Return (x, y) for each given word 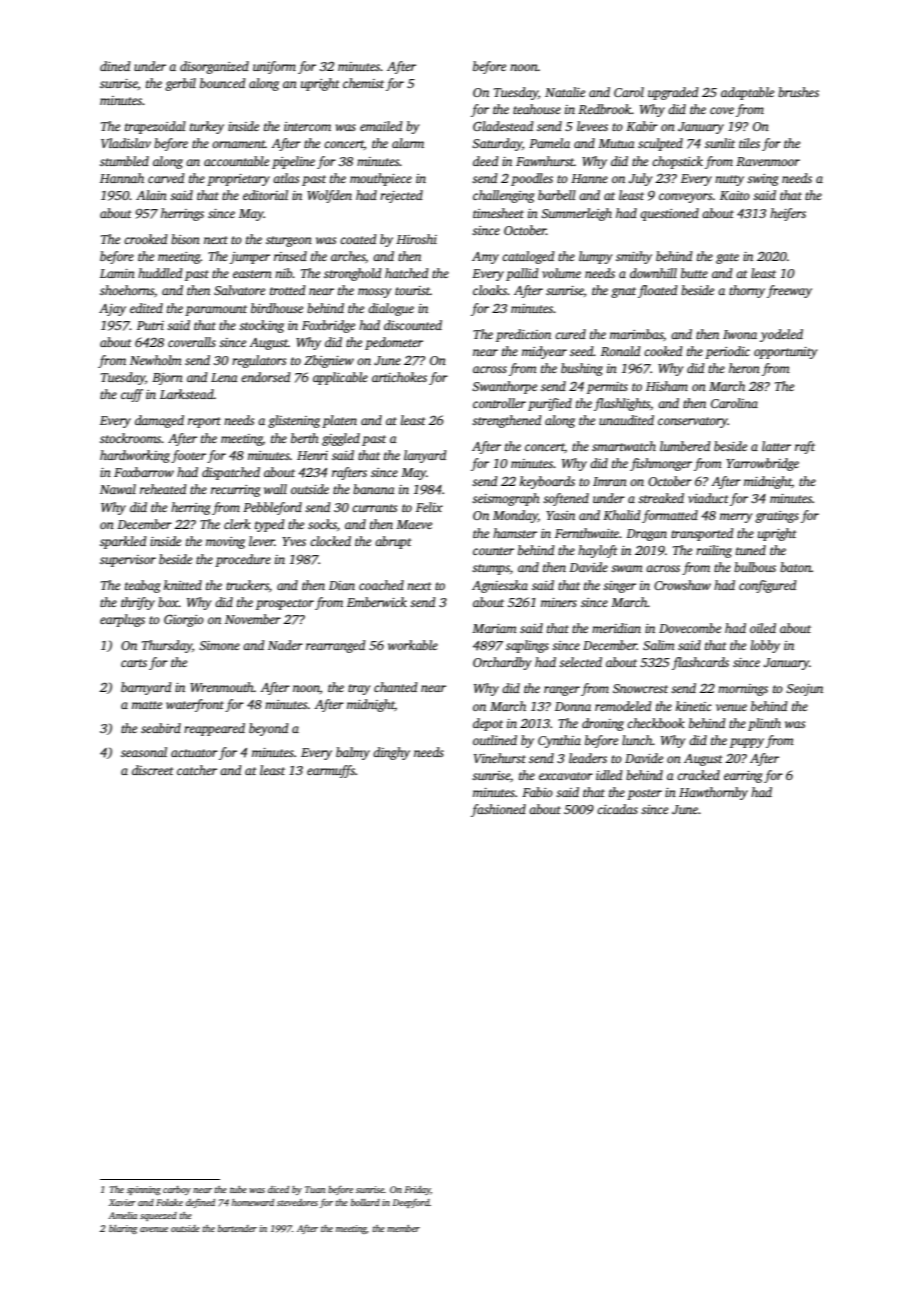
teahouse (537, 109)
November (253, 619)
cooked (663, 351)
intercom (307, 126)
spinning (144, 1190)
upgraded (673, 93)
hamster (515, 533)
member (403, 1228)
